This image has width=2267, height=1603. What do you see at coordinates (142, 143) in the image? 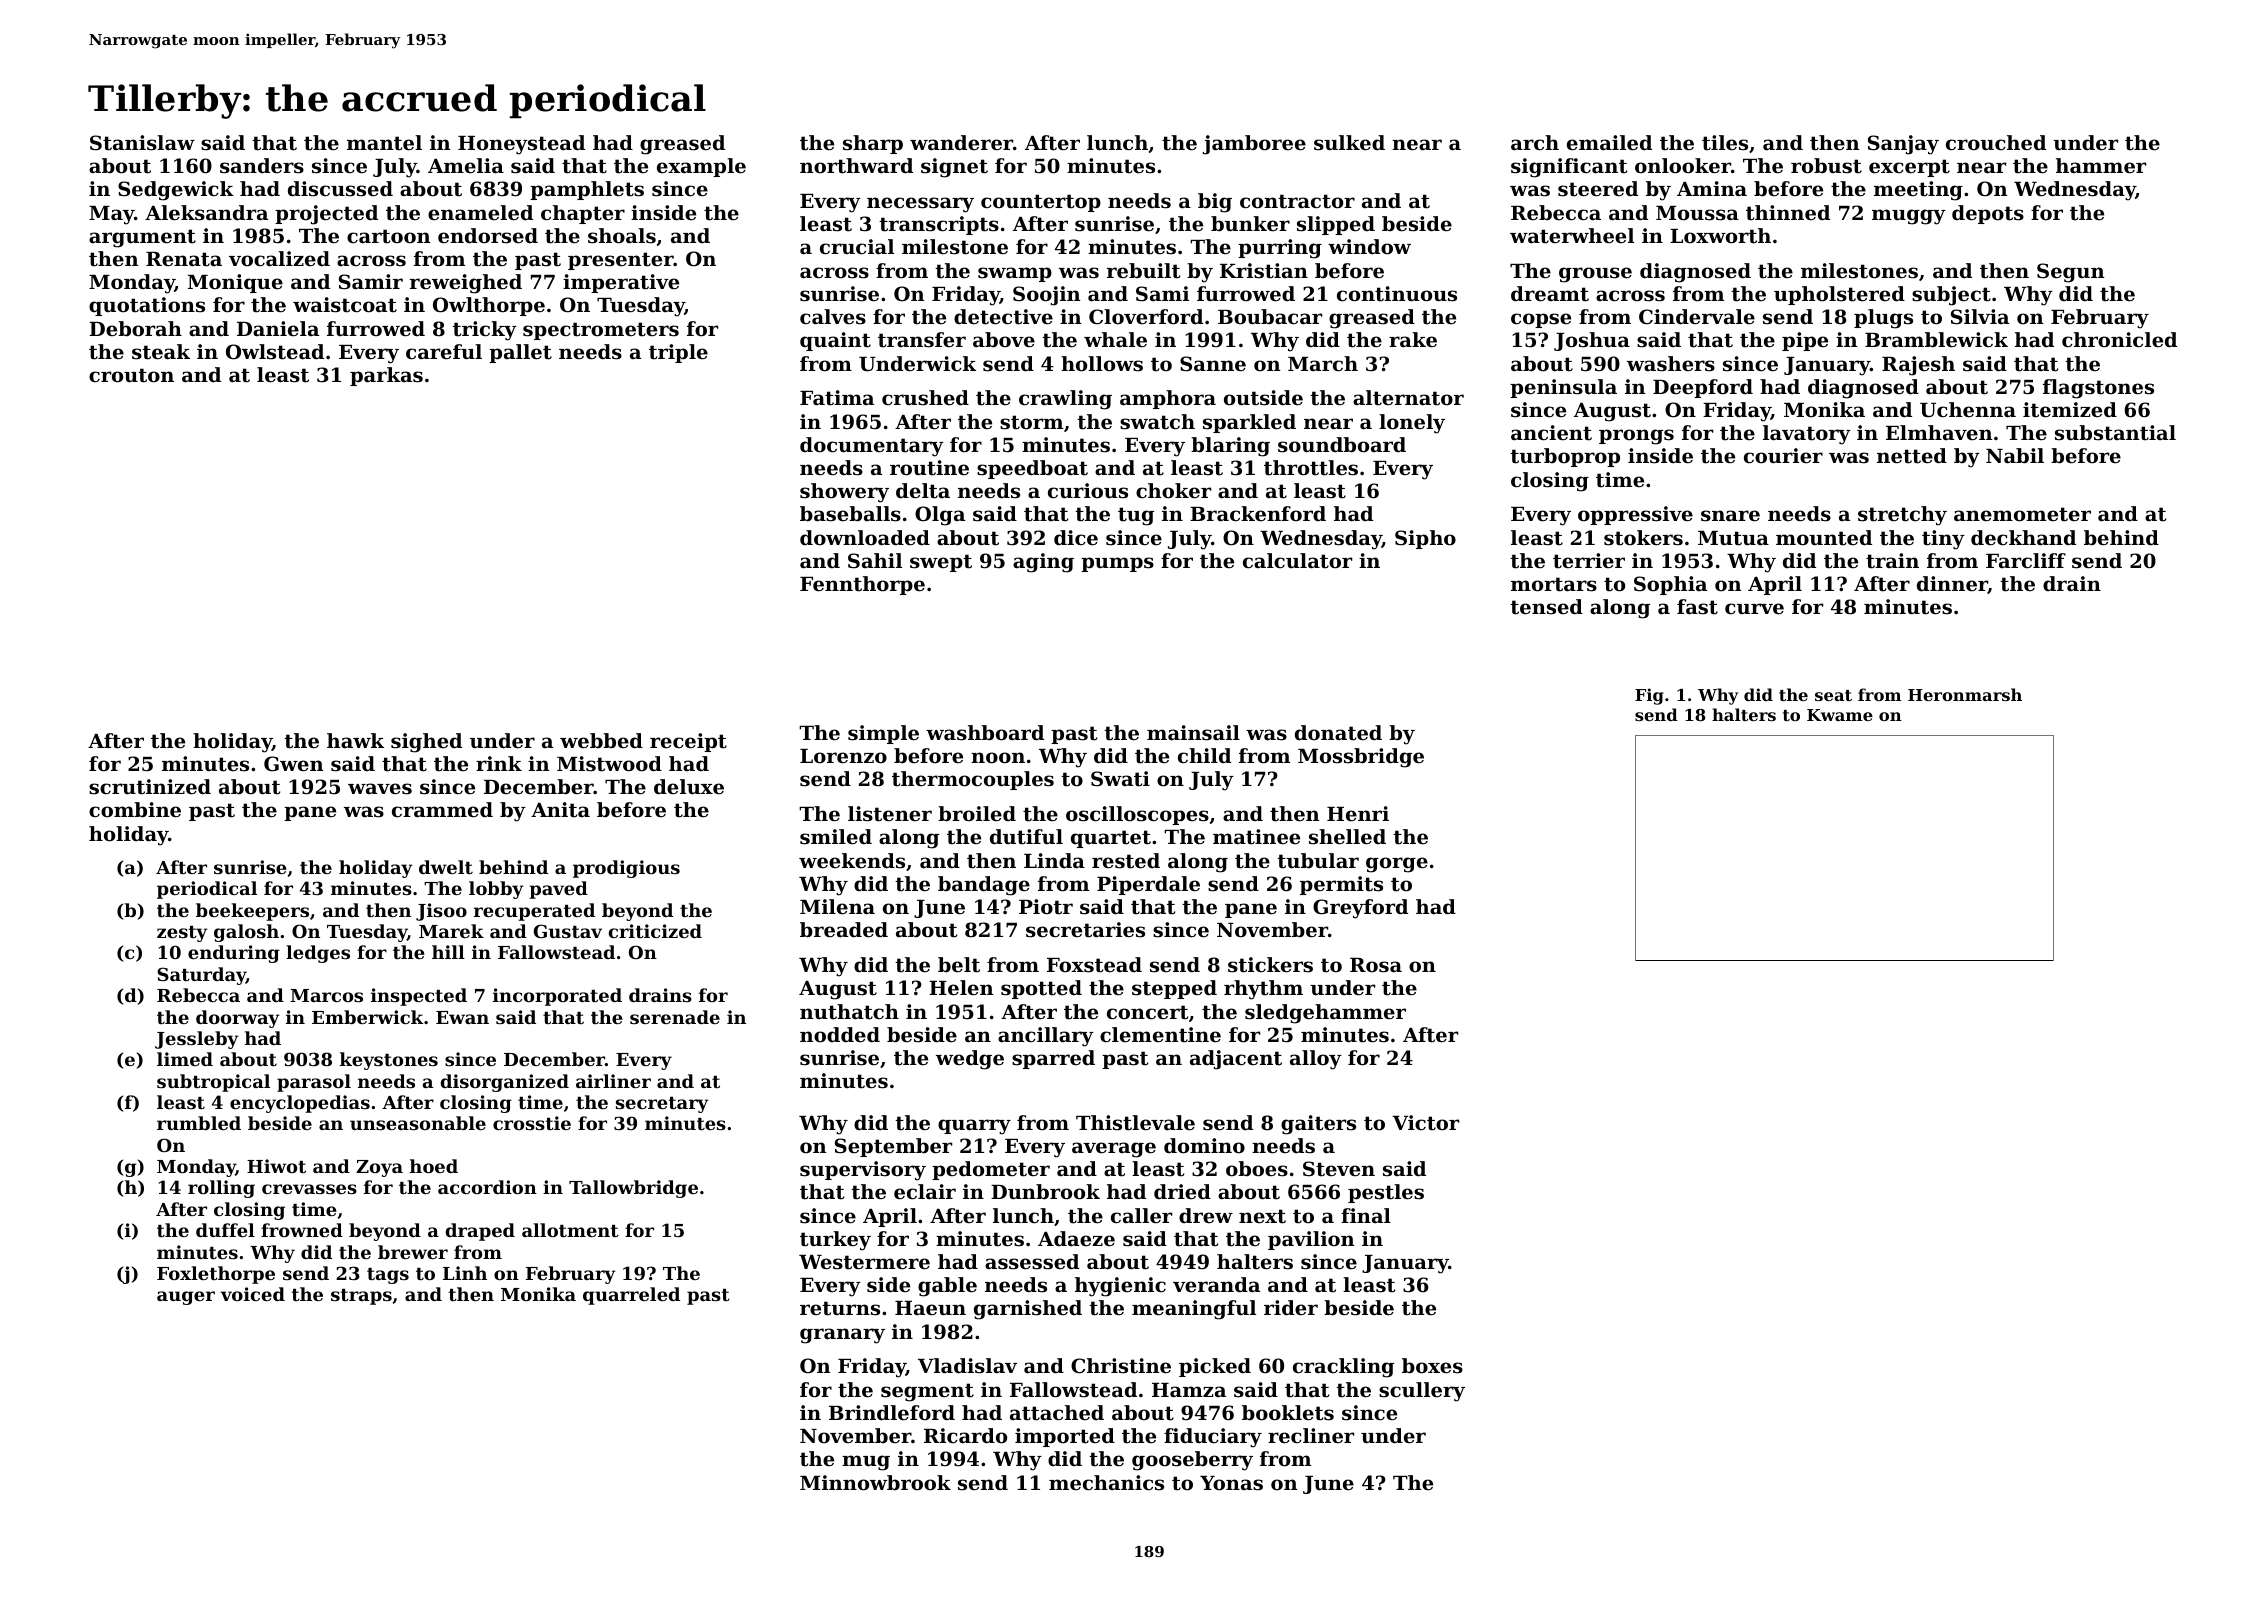
I see `Stanislaw` at bounding box center [142, 143].
